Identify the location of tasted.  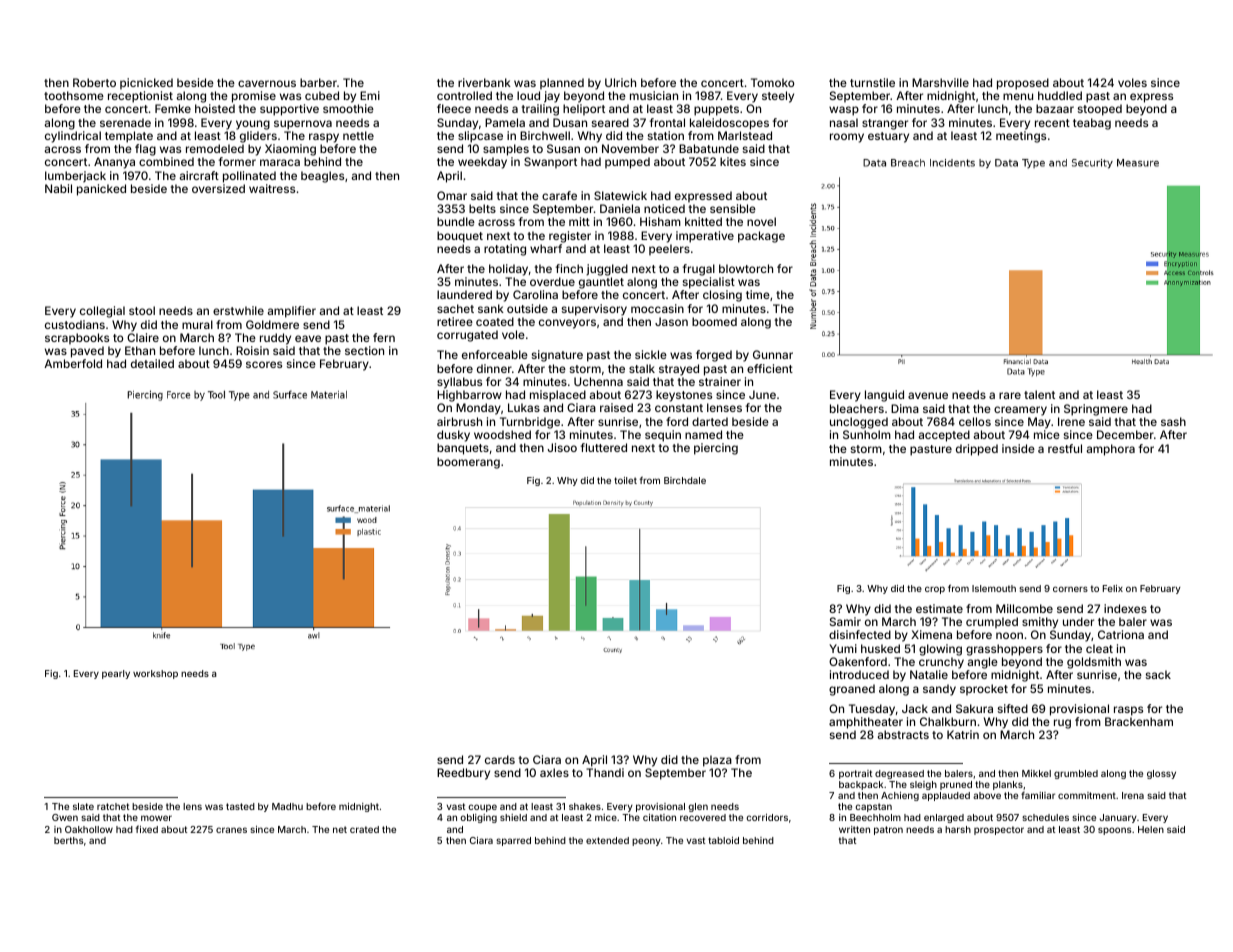
(240, 806).
